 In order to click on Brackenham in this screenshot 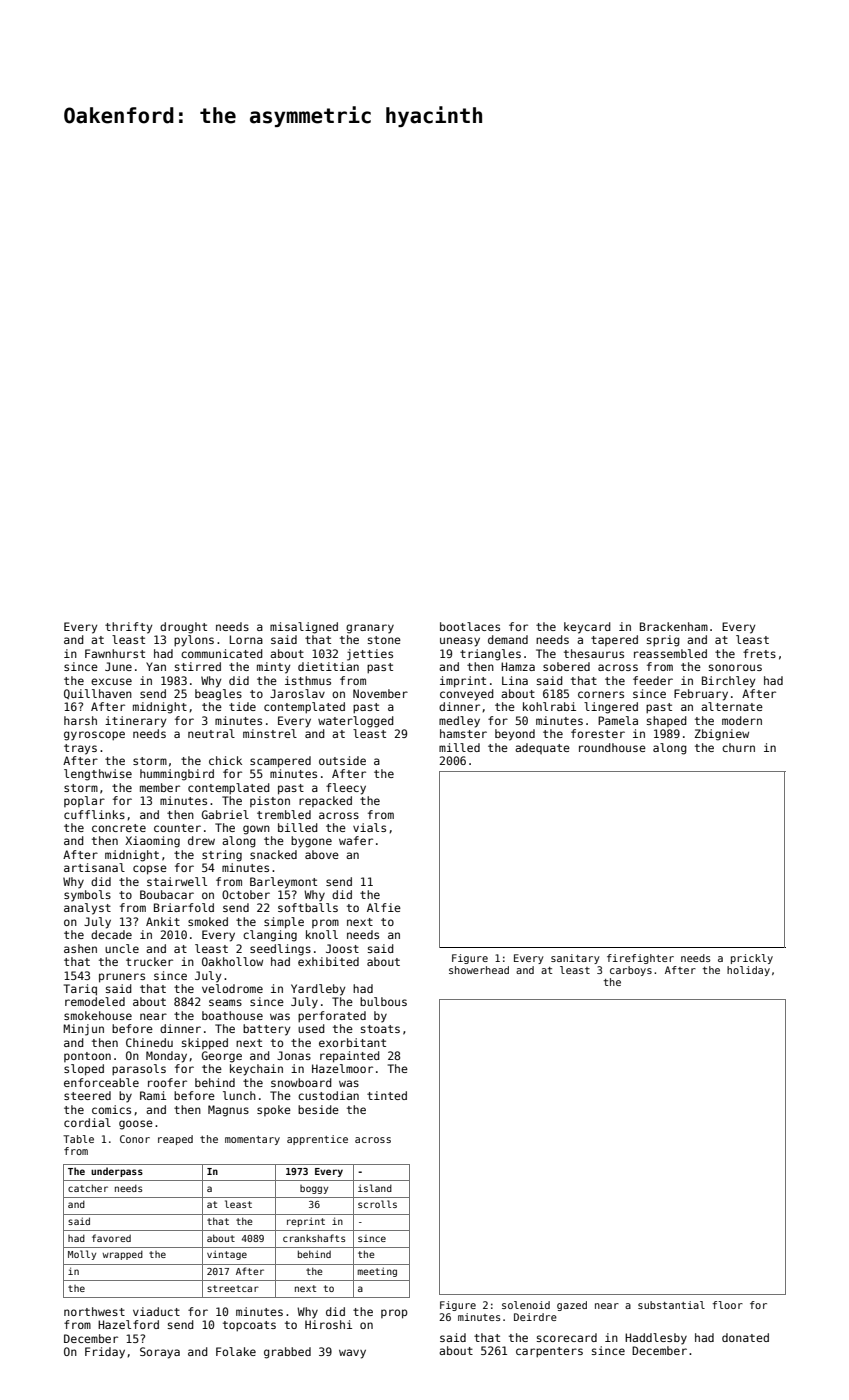, I will do `click(674, 626)`.
